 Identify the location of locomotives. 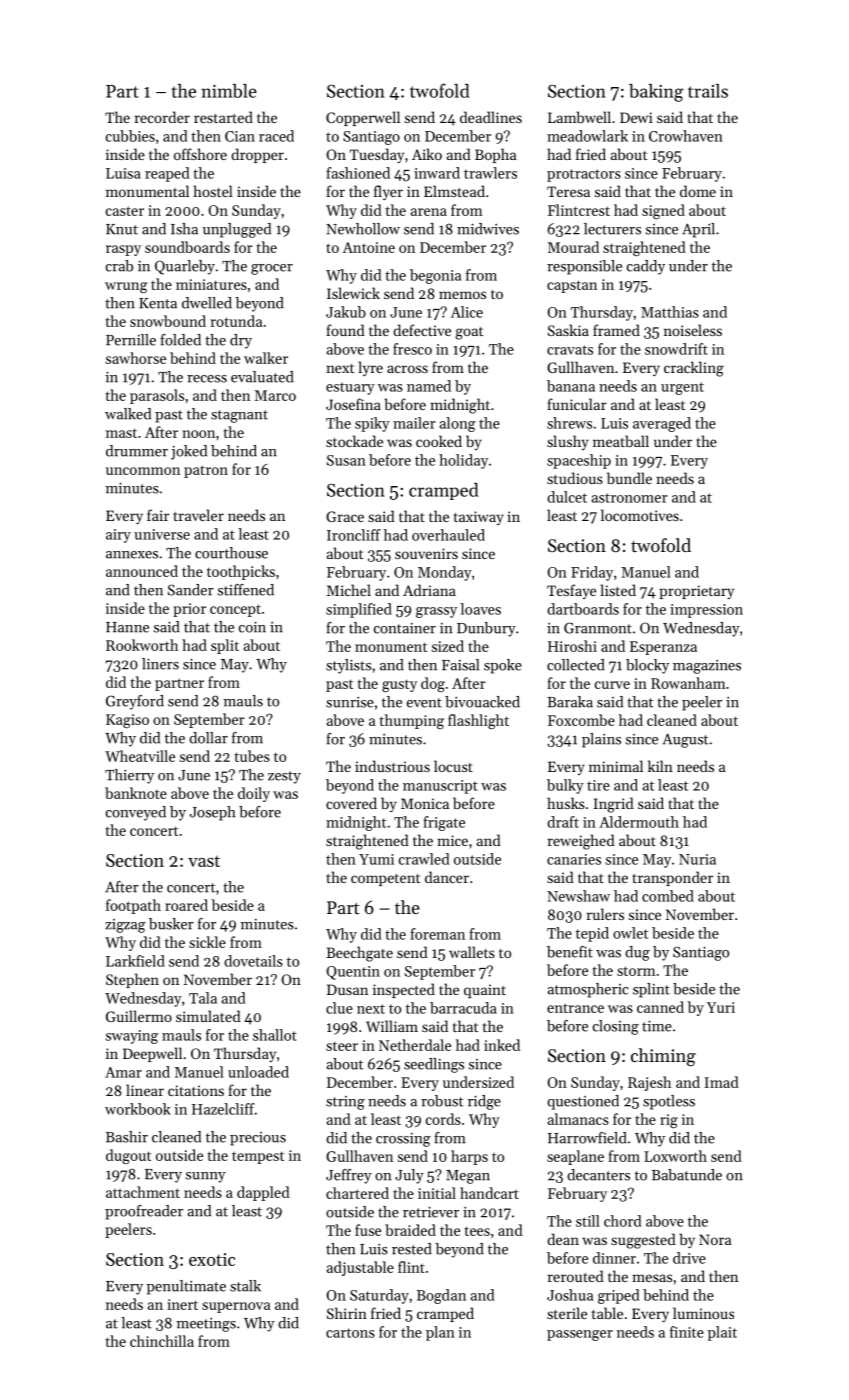
(640, 515).
